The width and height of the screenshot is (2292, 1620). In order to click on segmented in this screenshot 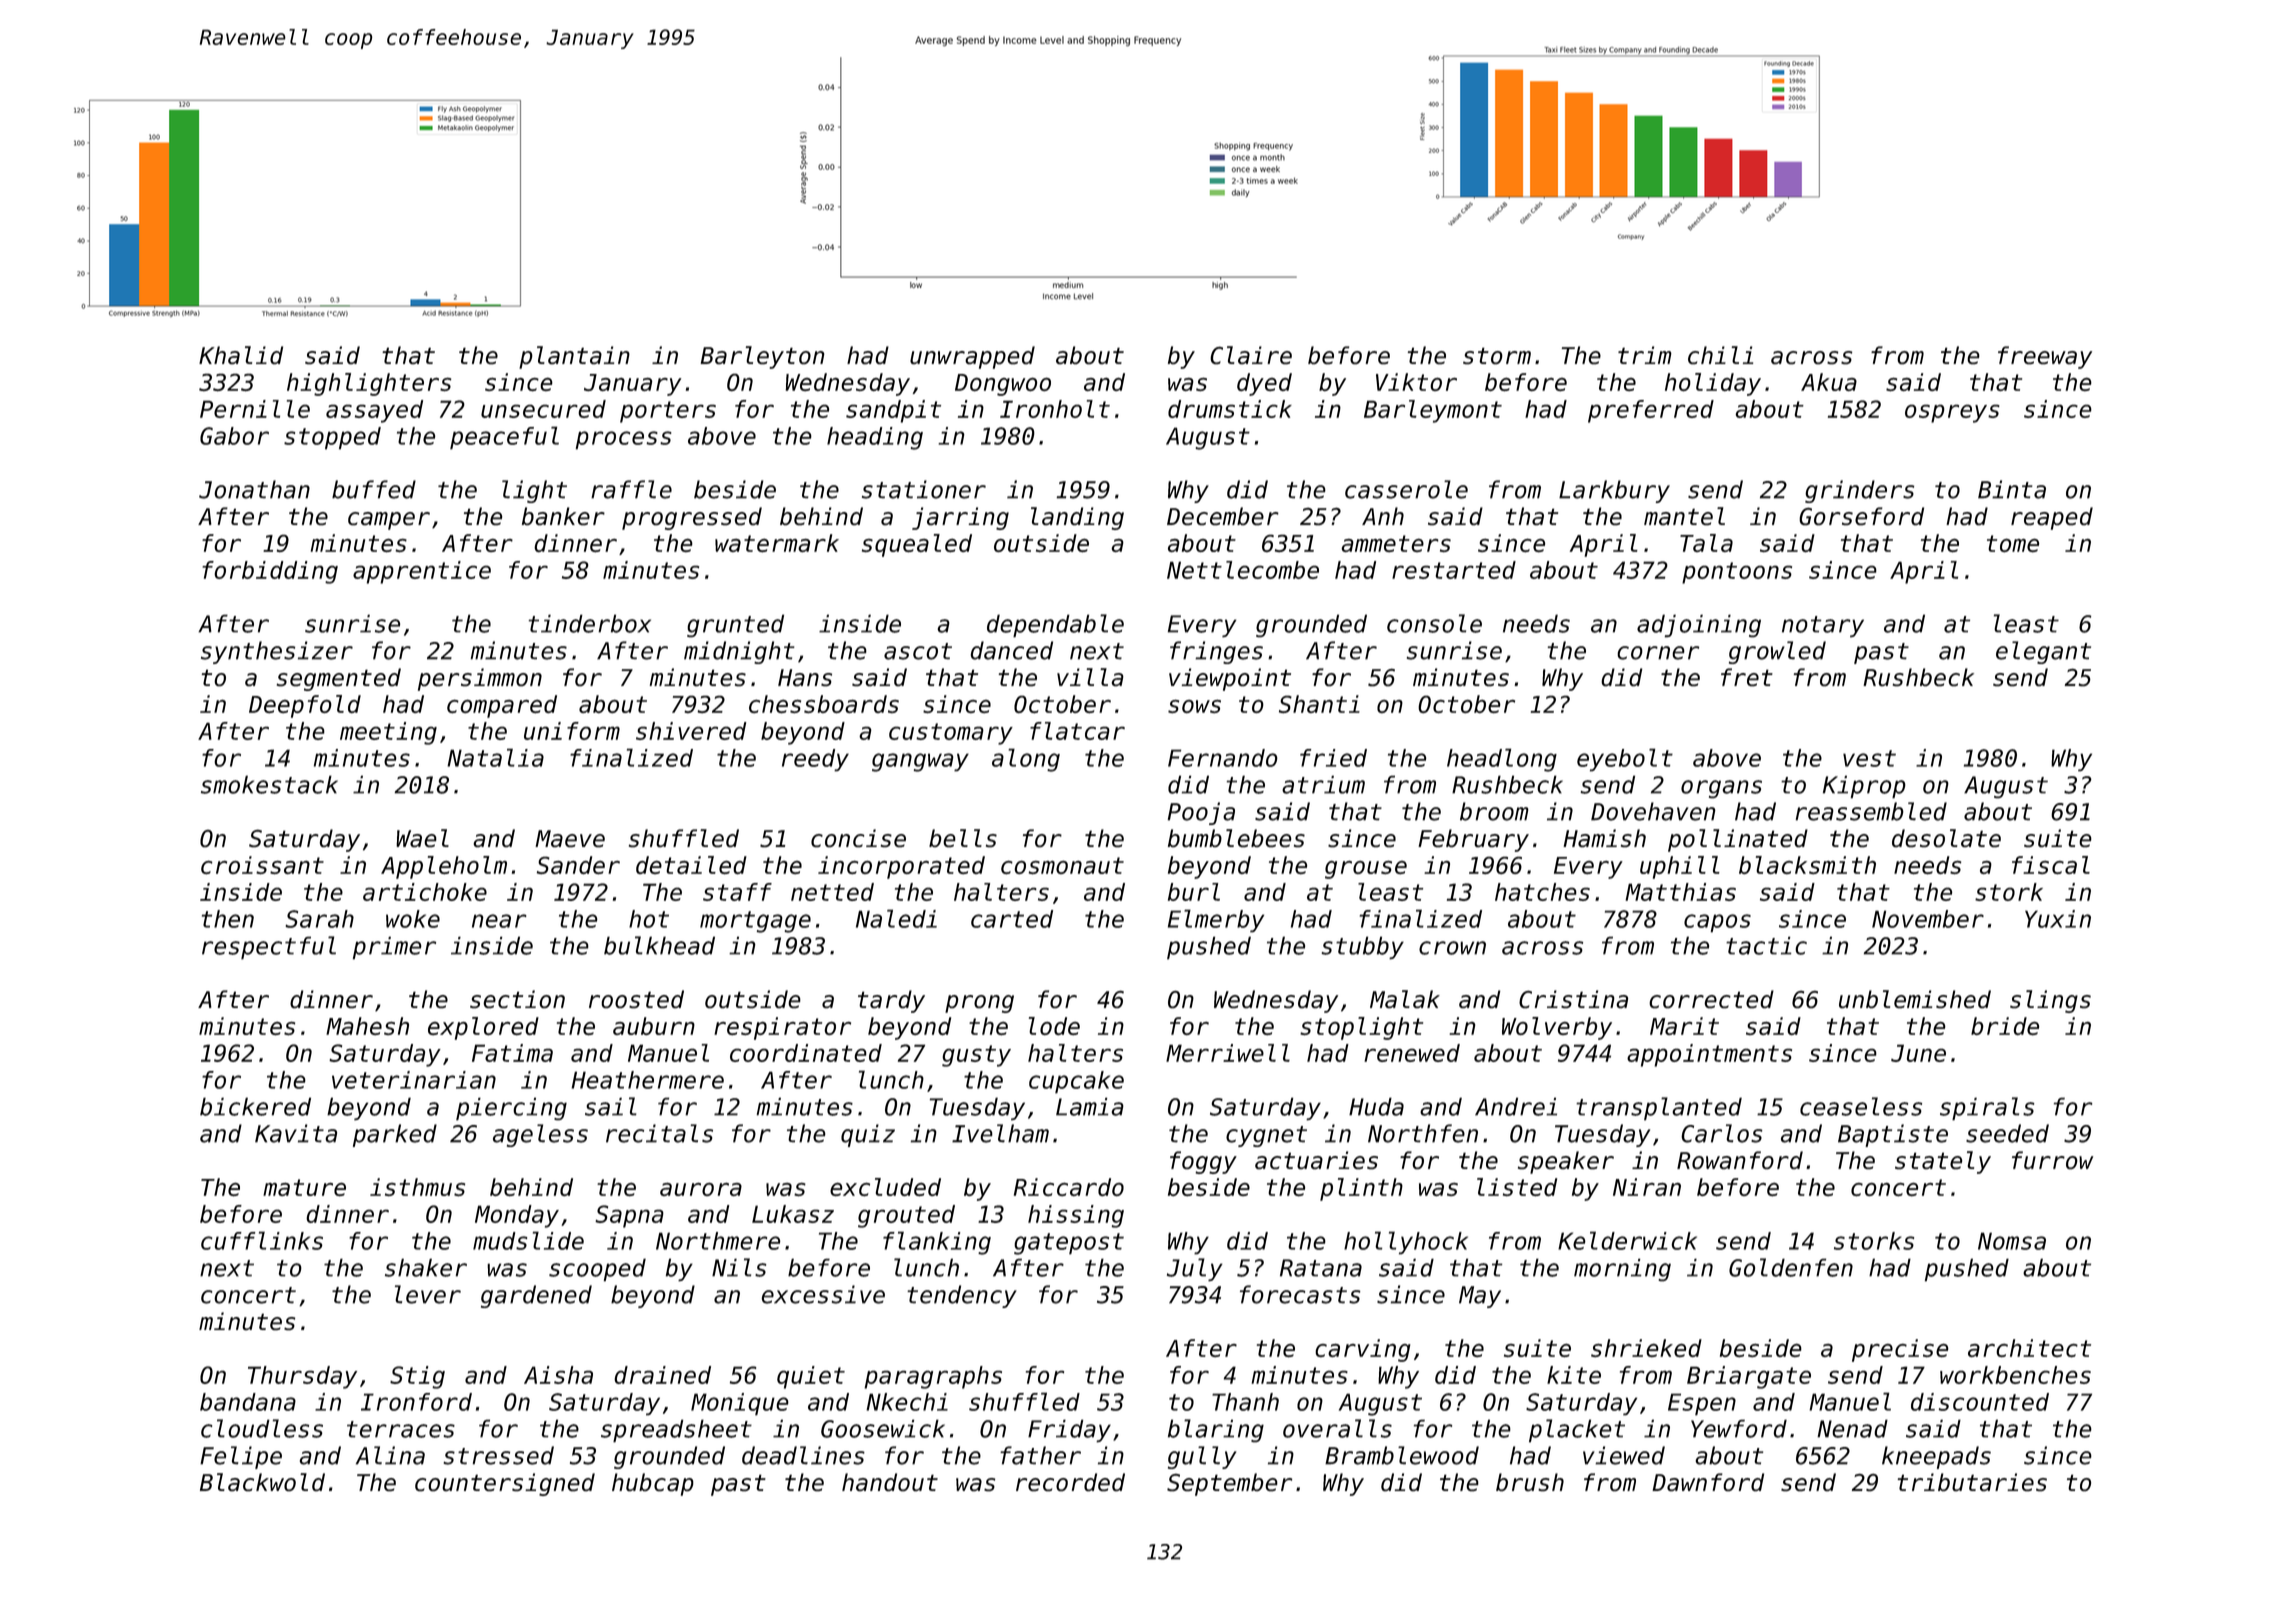, I will do `click(339, 679)`.
